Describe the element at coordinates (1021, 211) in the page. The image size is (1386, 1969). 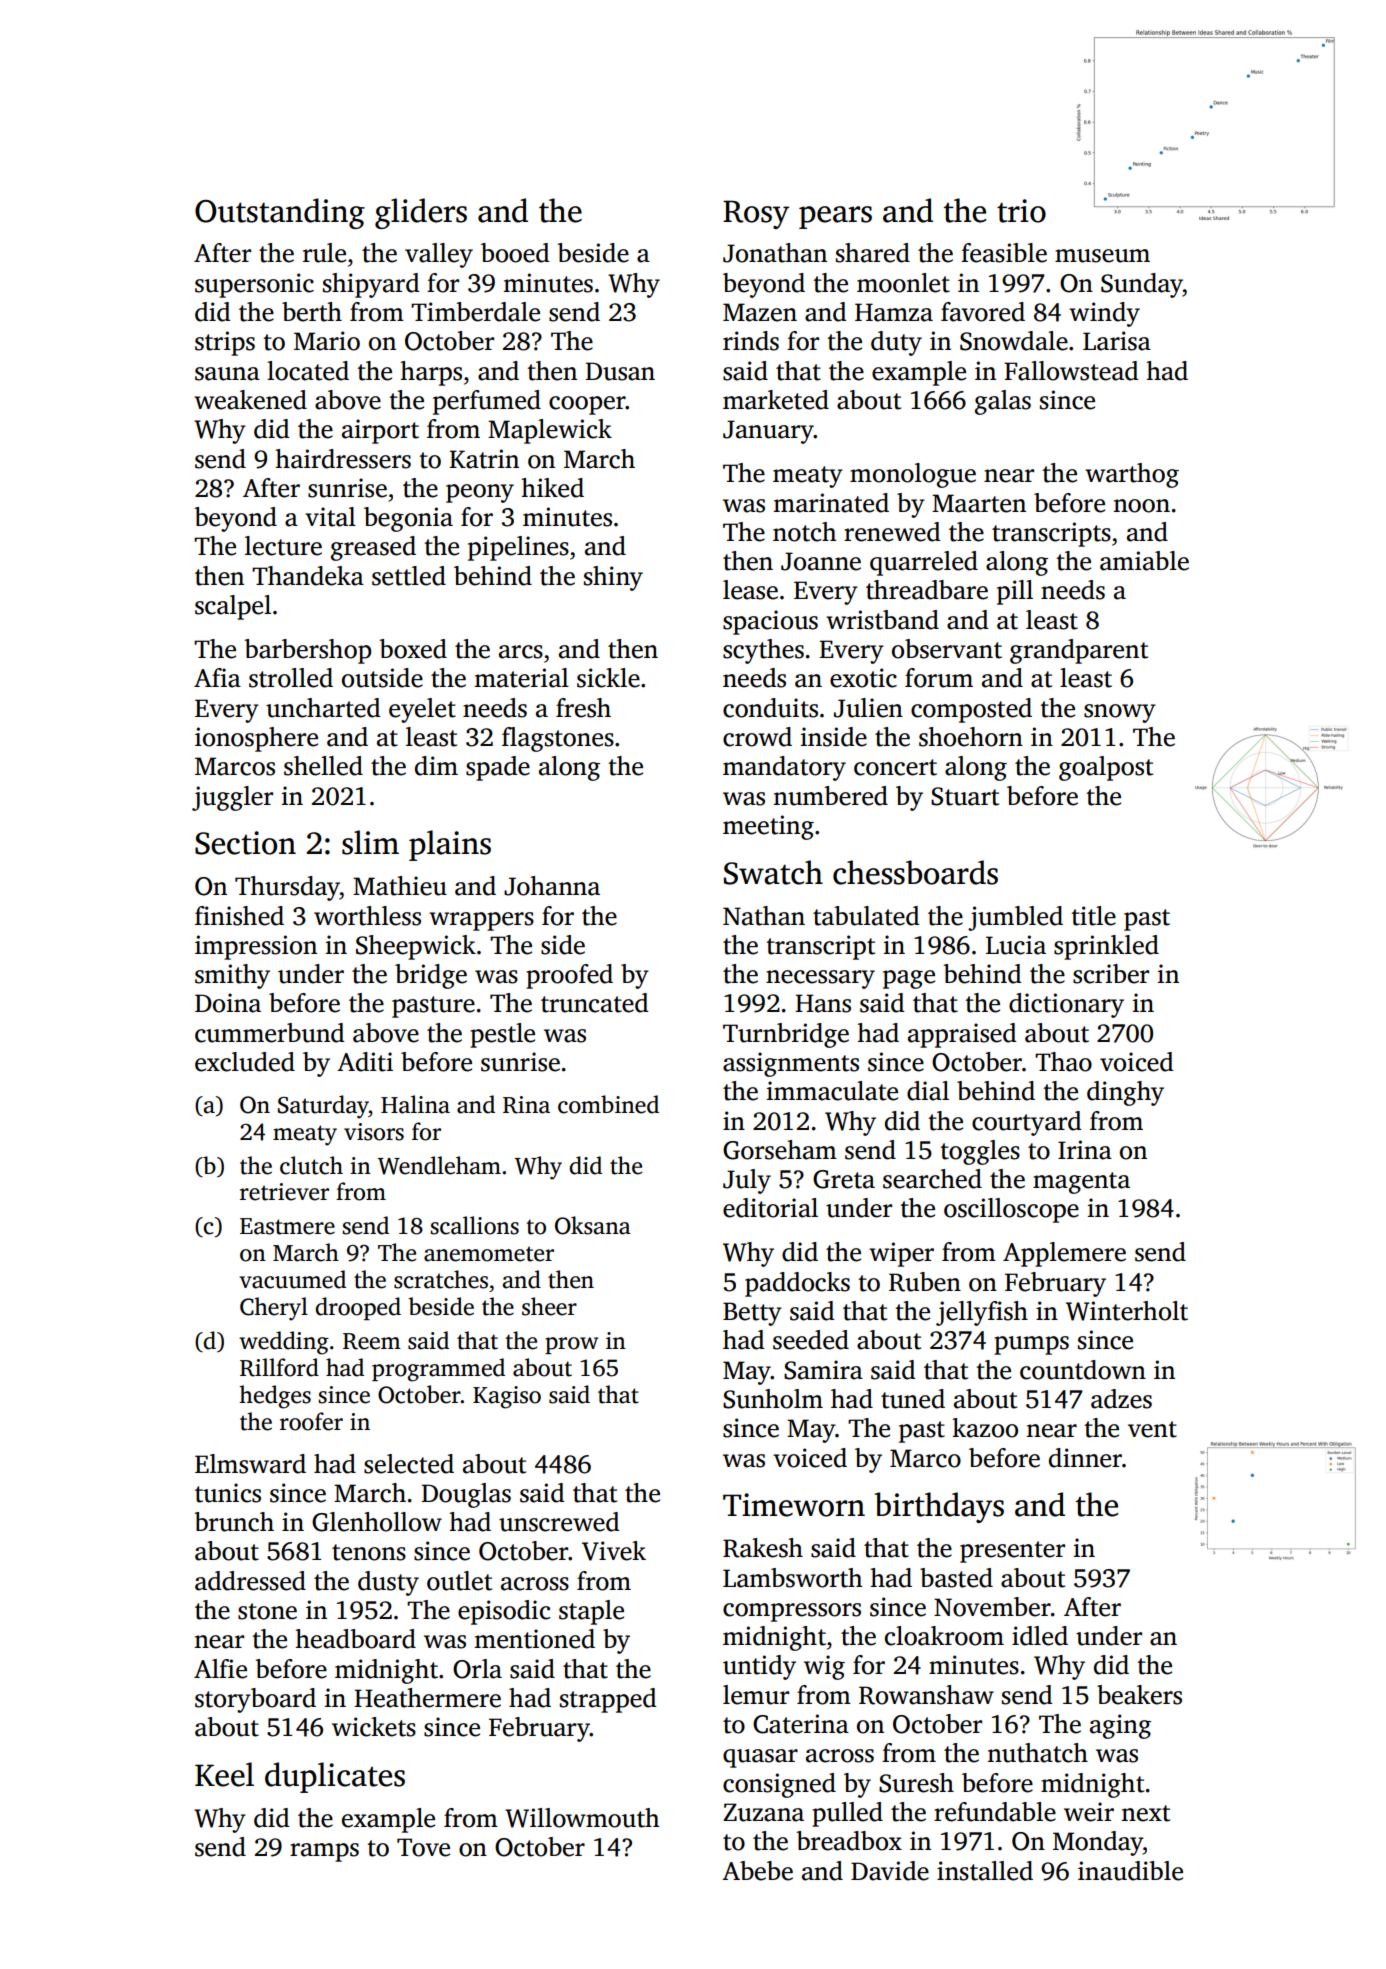
I see `trio` at that location.
